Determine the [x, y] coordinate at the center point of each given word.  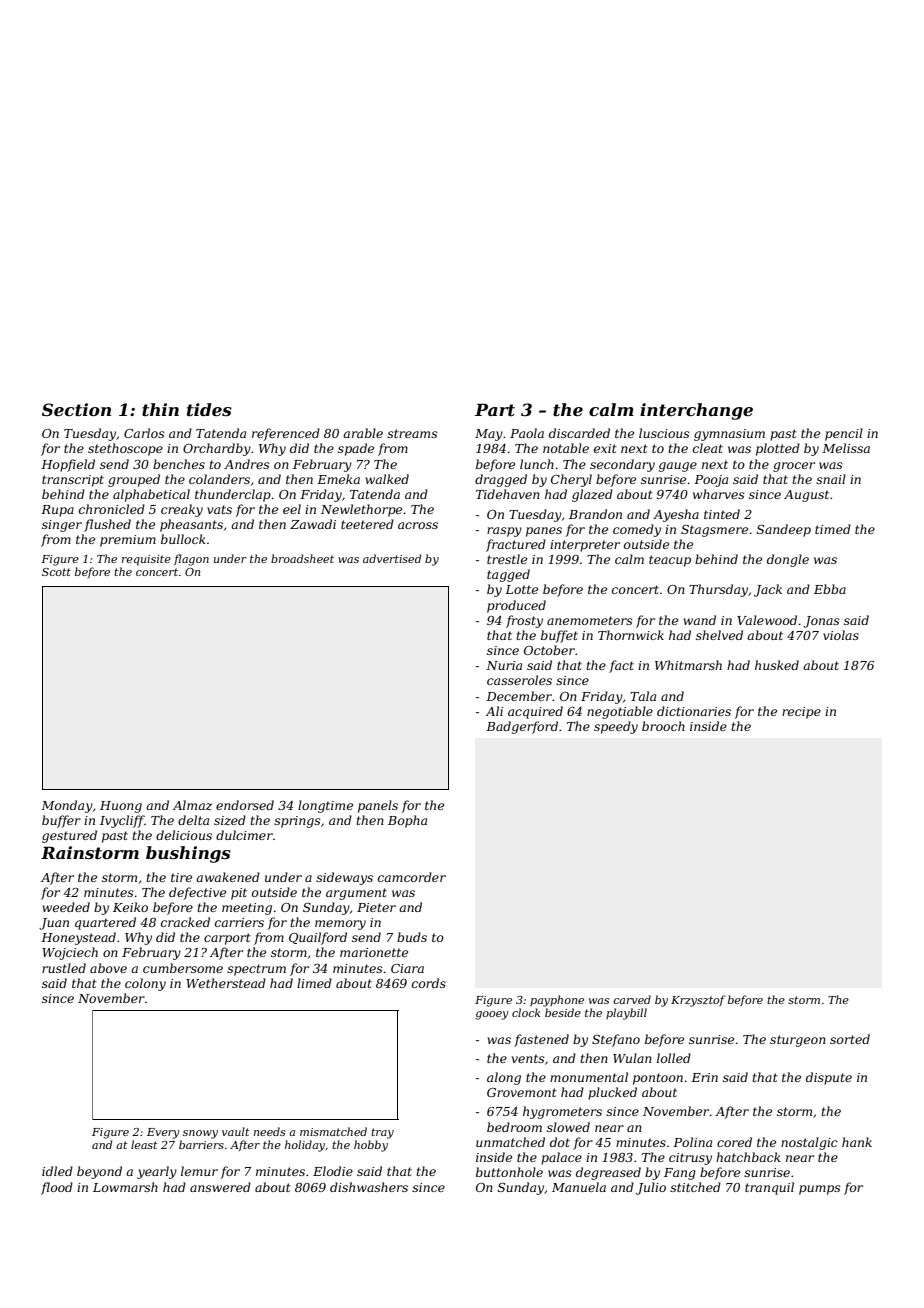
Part [495, 409]
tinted [722, 514]
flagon [191, 560]
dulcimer [244, 835]
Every [163, 1133]
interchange [696, 411]
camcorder [412, 877]
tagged [508, 575]
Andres [247, 464]
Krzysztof [698, 1001]
